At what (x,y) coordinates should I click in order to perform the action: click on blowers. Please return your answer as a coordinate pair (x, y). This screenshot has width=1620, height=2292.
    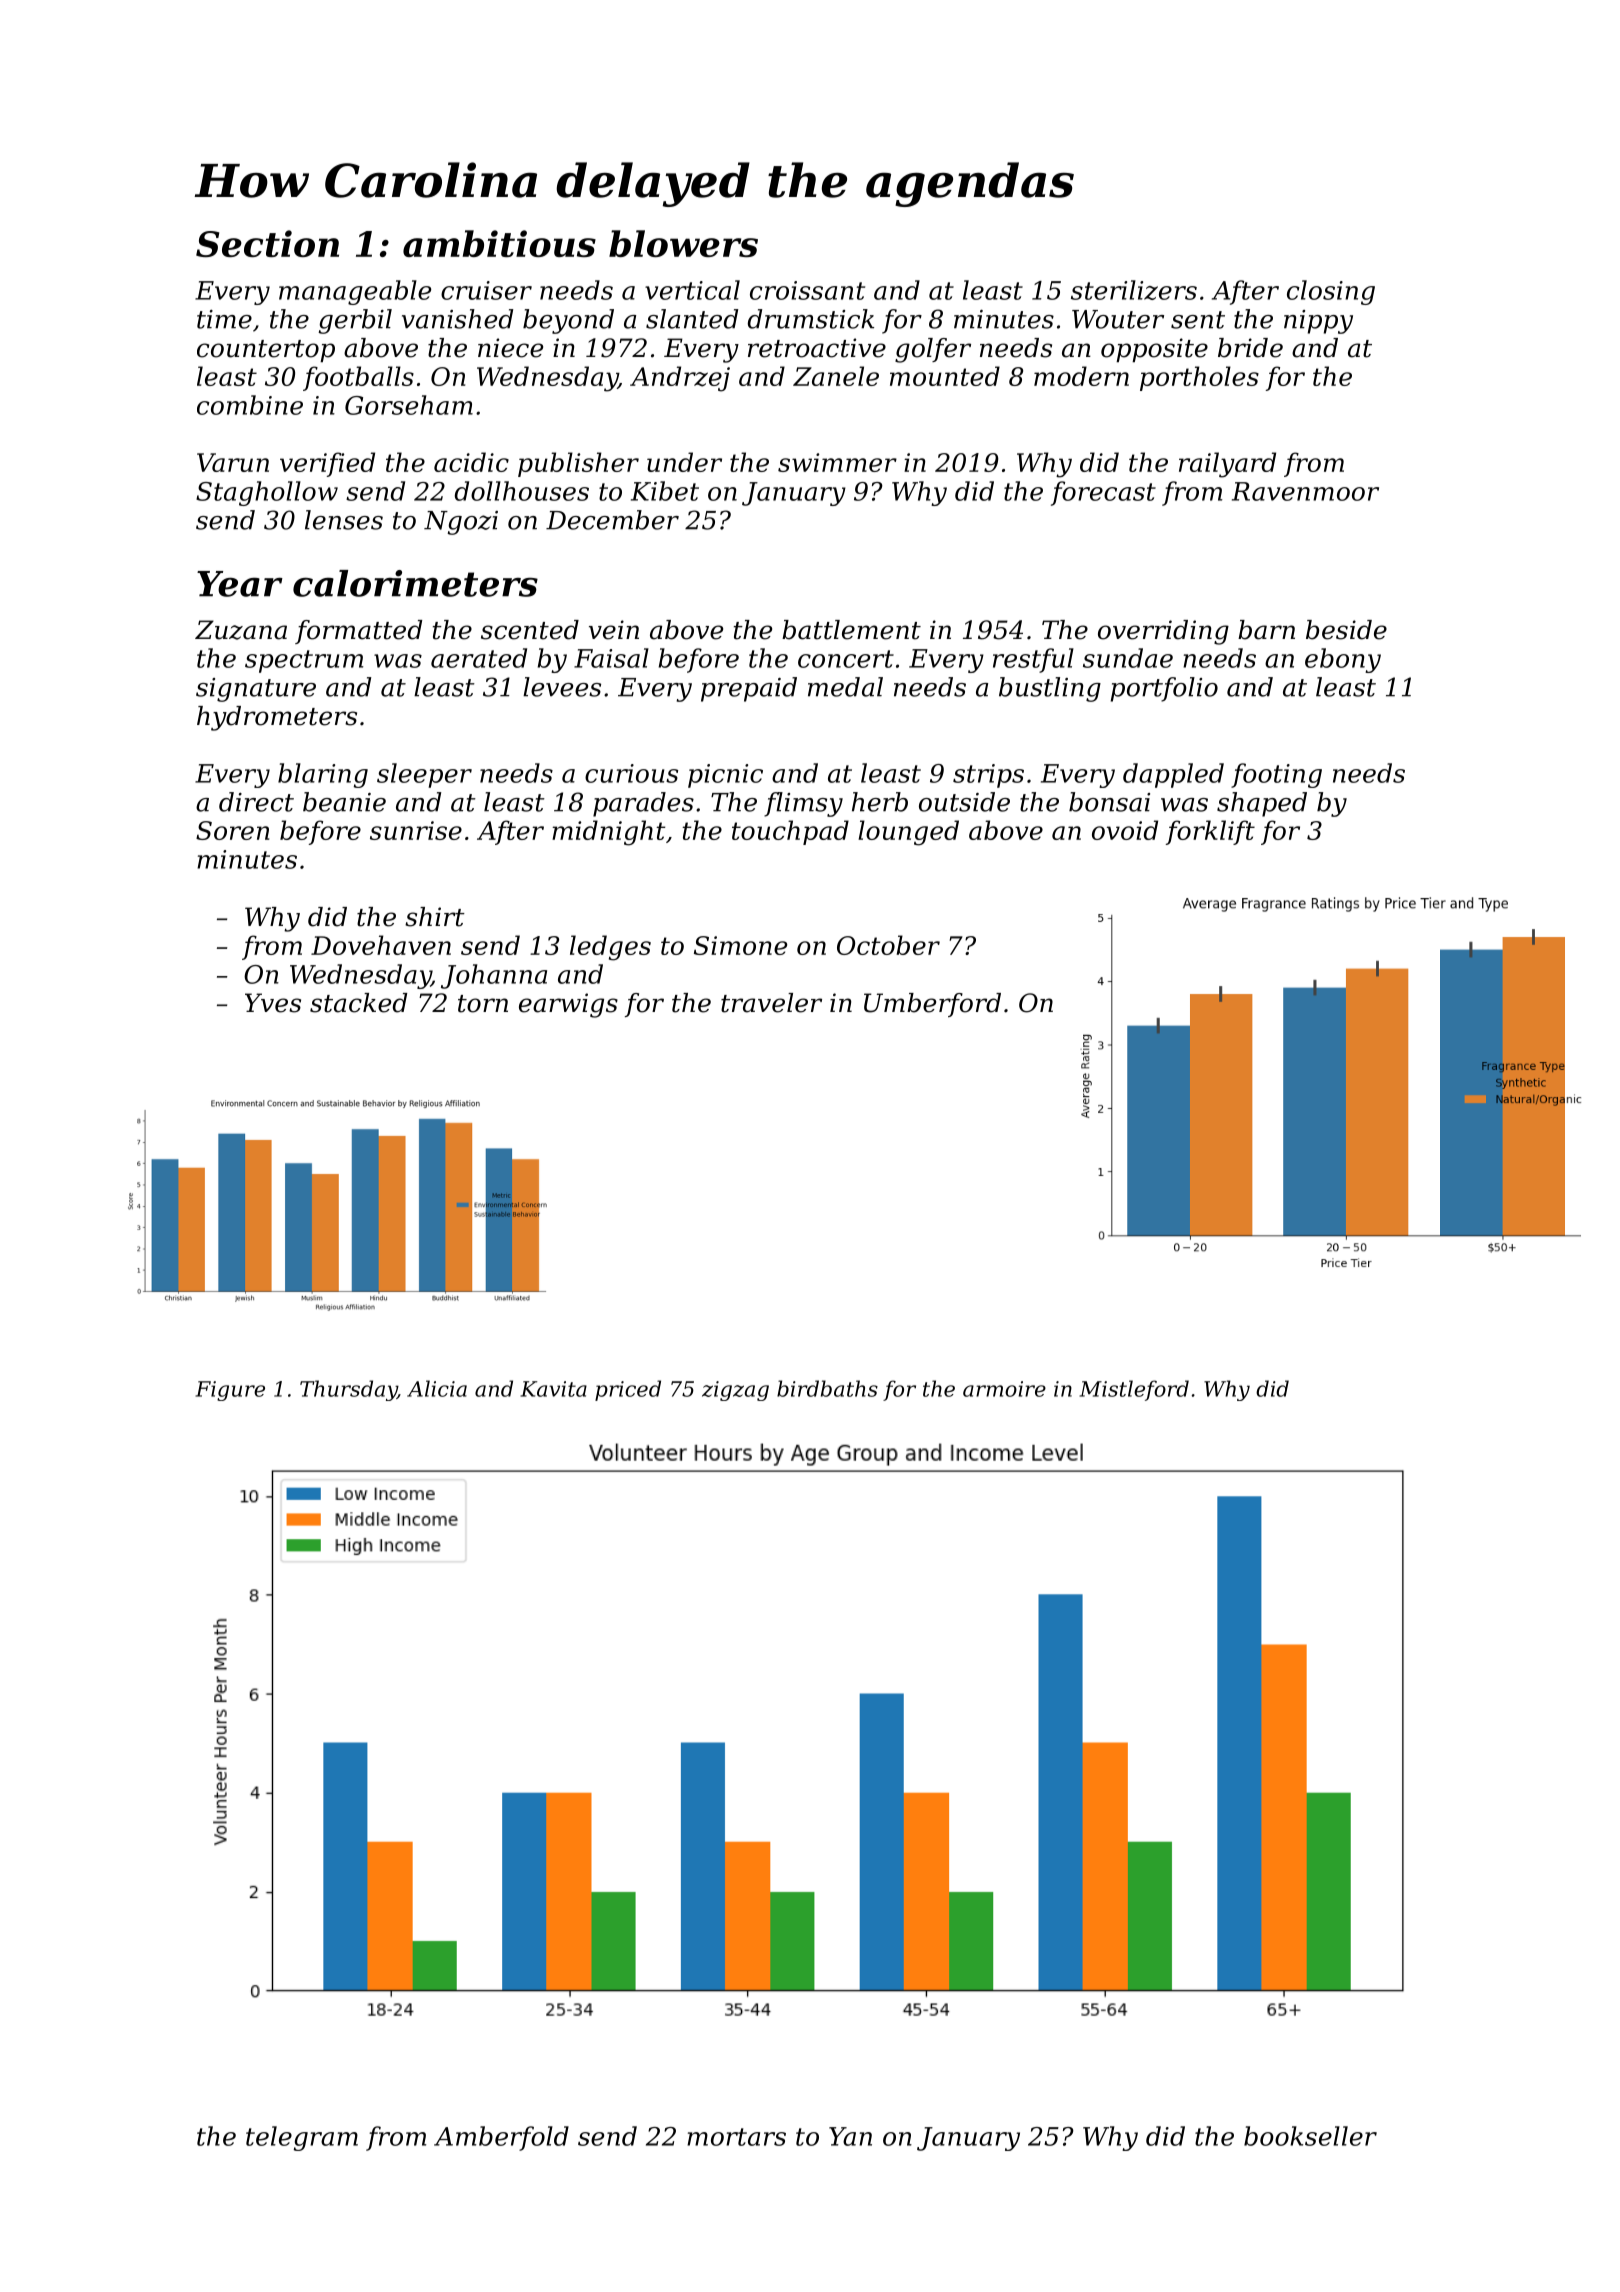
    Looking at the image, I should click on (683, 243).
